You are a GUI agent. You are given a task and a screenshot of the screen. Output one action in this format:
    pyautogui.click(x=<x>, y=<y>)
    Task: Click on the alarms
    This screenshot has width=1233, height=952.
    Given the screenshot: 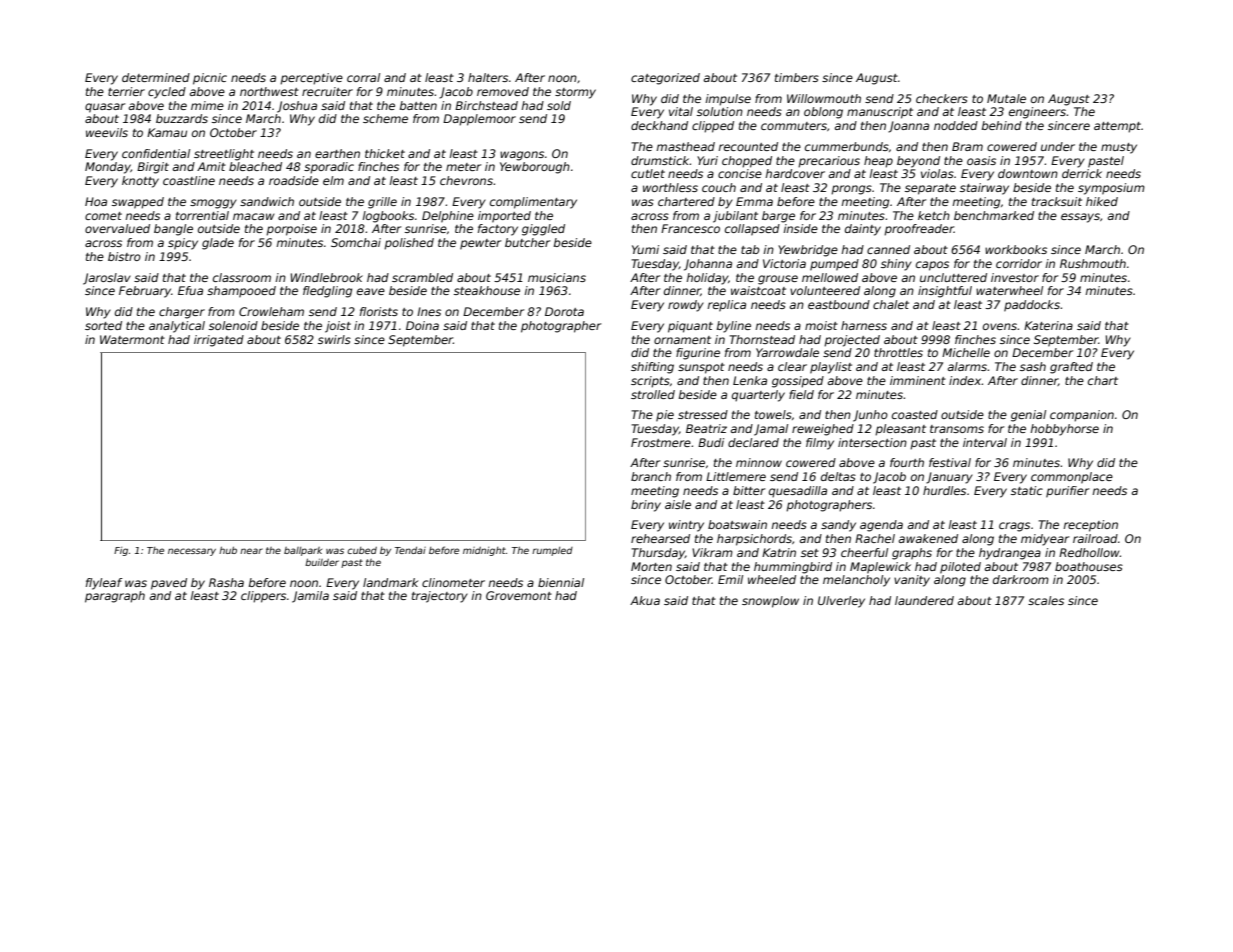 What is the action you would take?
    pyautogui.click(x=967, y=366)
